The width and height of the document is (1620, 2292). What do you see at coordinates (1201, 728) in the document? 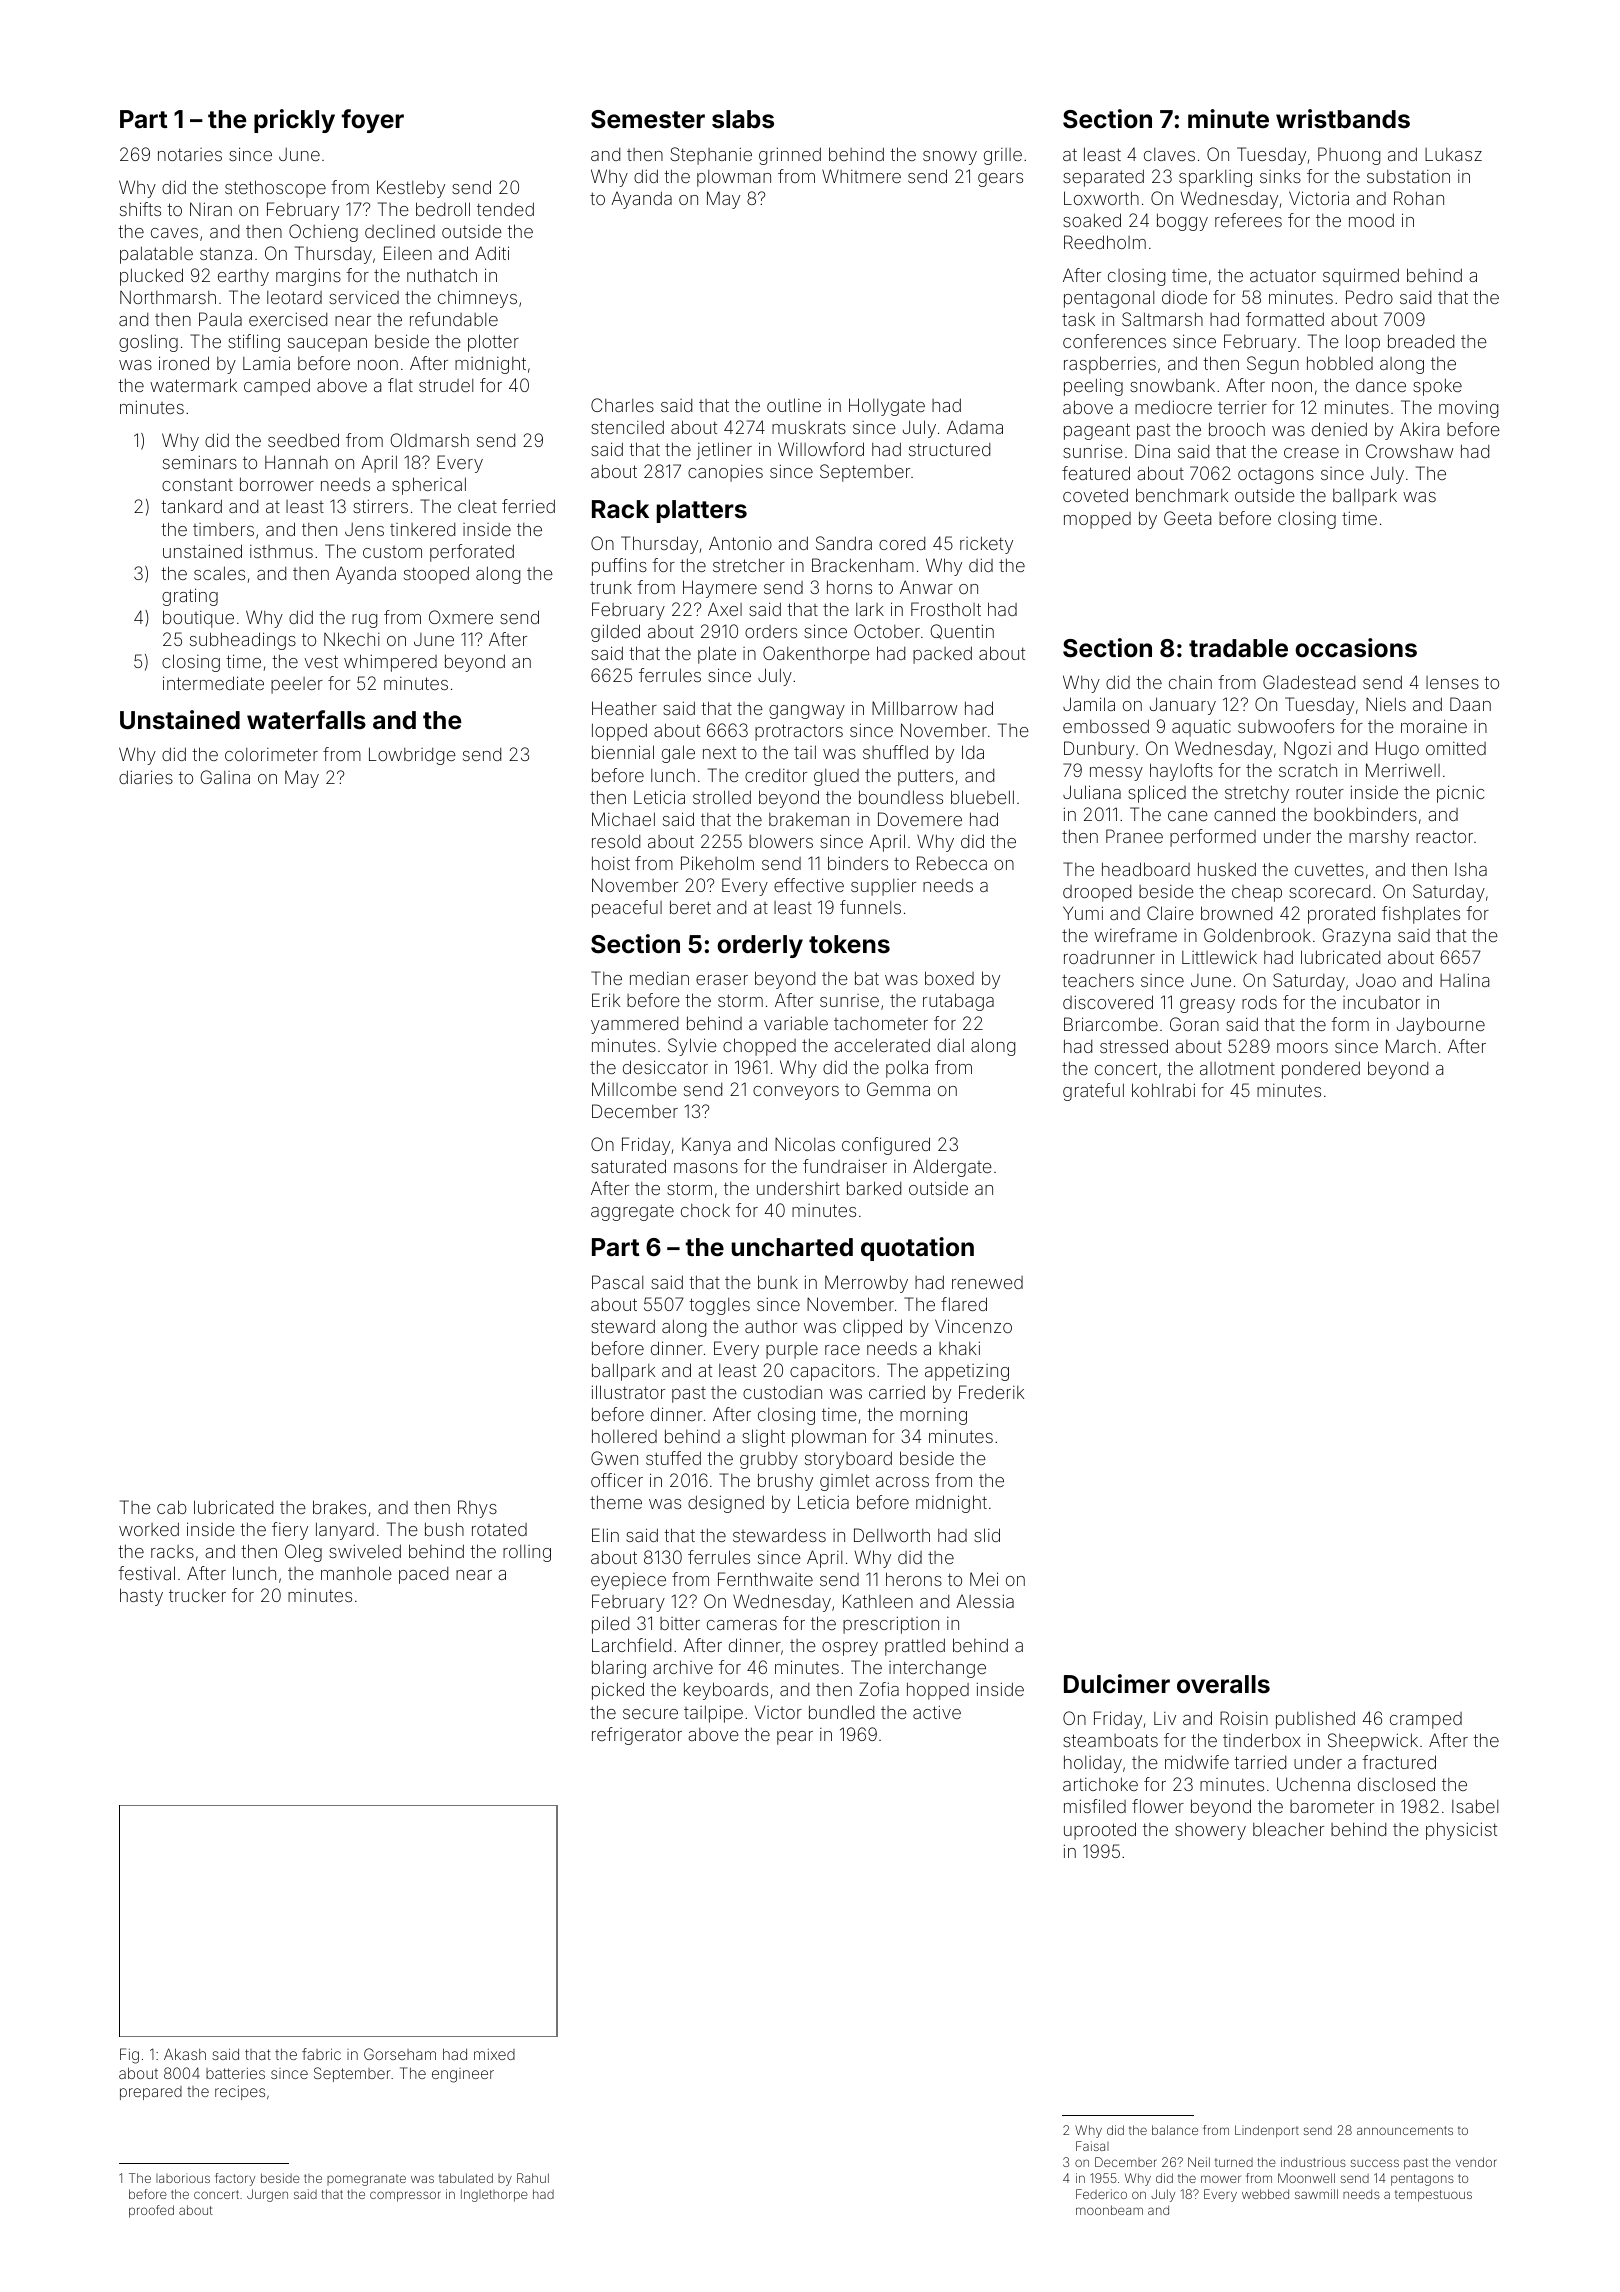
I see `aquatic` at bounding box center [1201, 728].
